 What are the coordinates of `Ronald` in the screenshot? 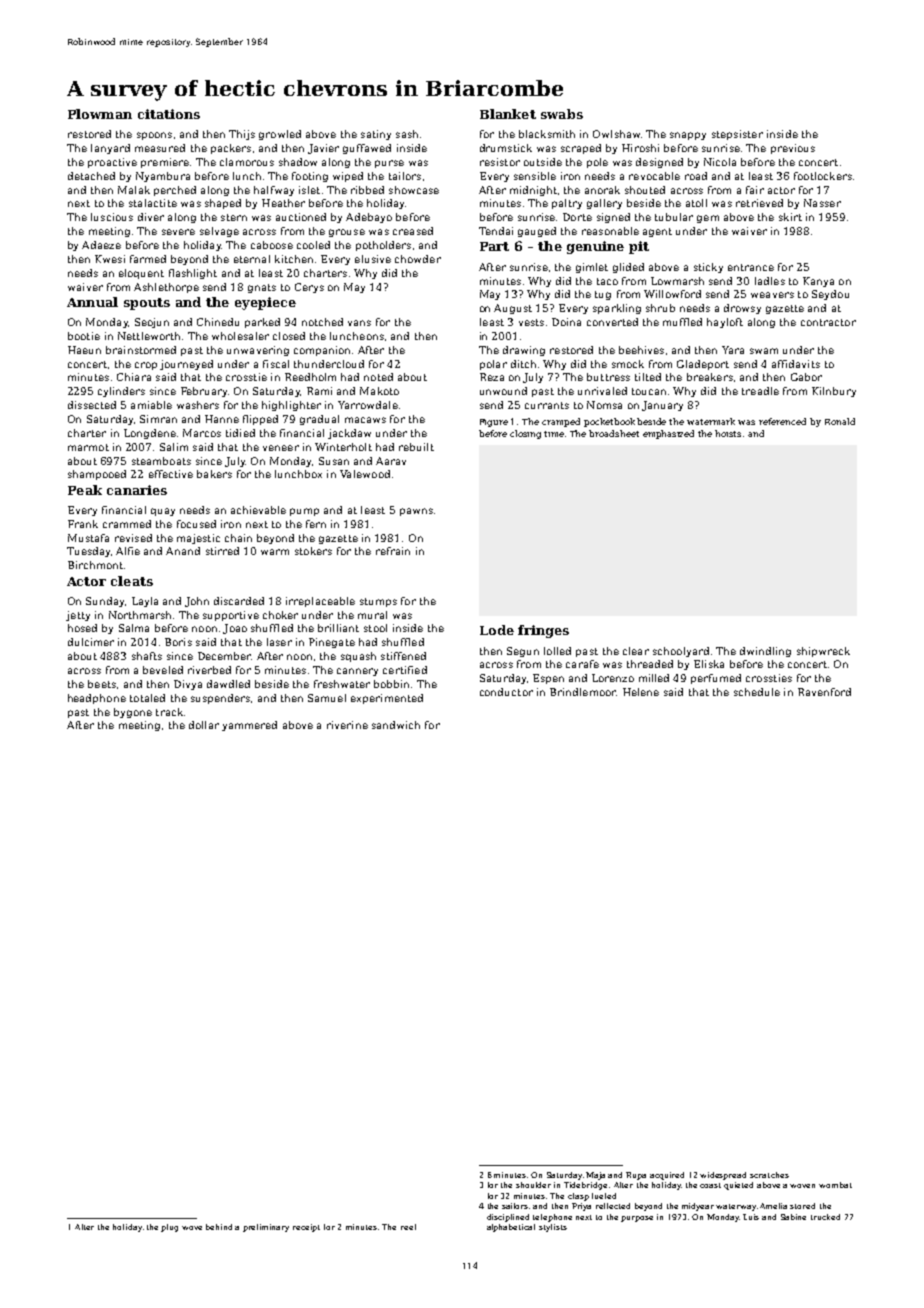 It's located at (840, 421).
